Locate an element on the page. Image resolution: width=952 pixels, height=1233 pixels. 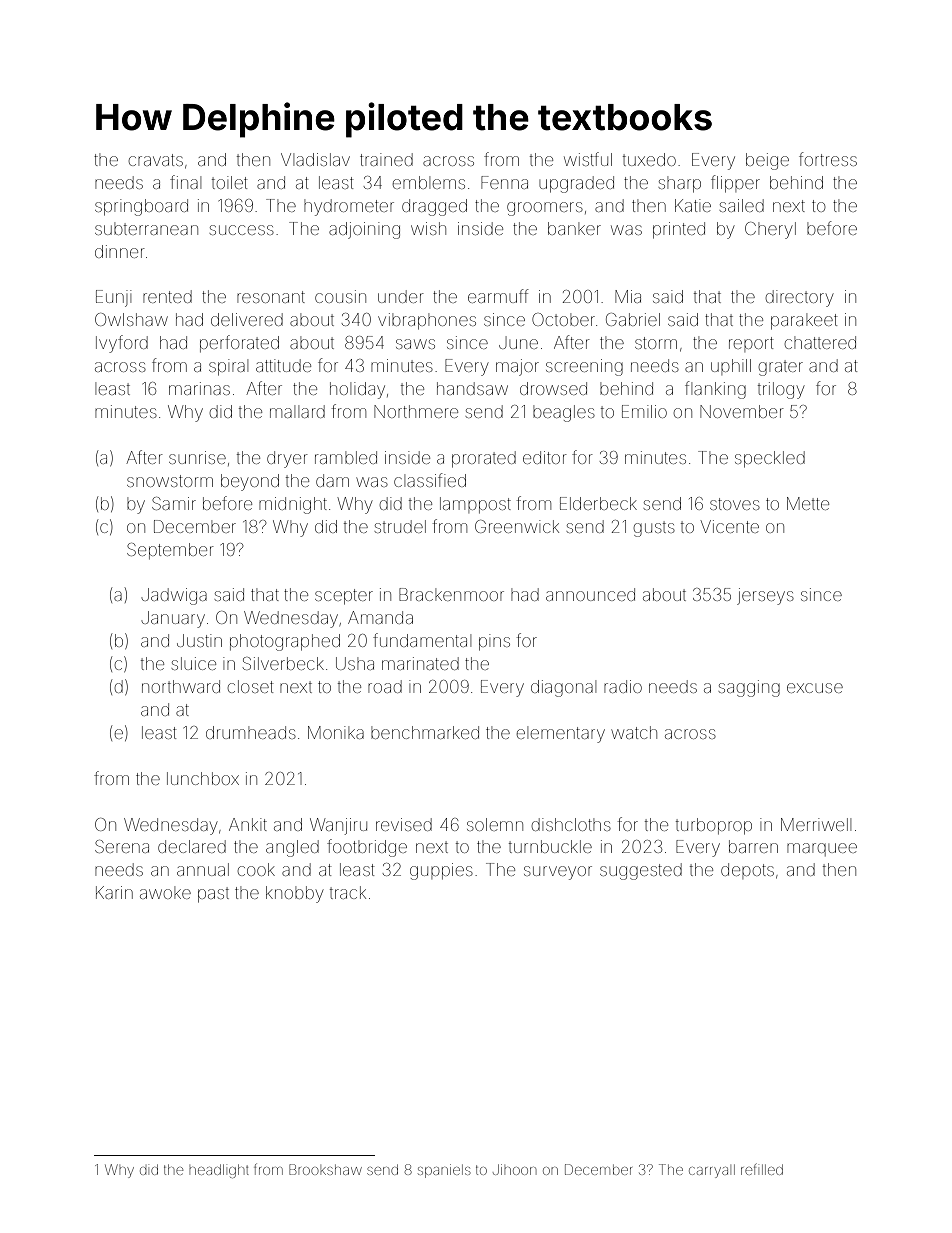
headlight is located at coordinates (219, 1171).
